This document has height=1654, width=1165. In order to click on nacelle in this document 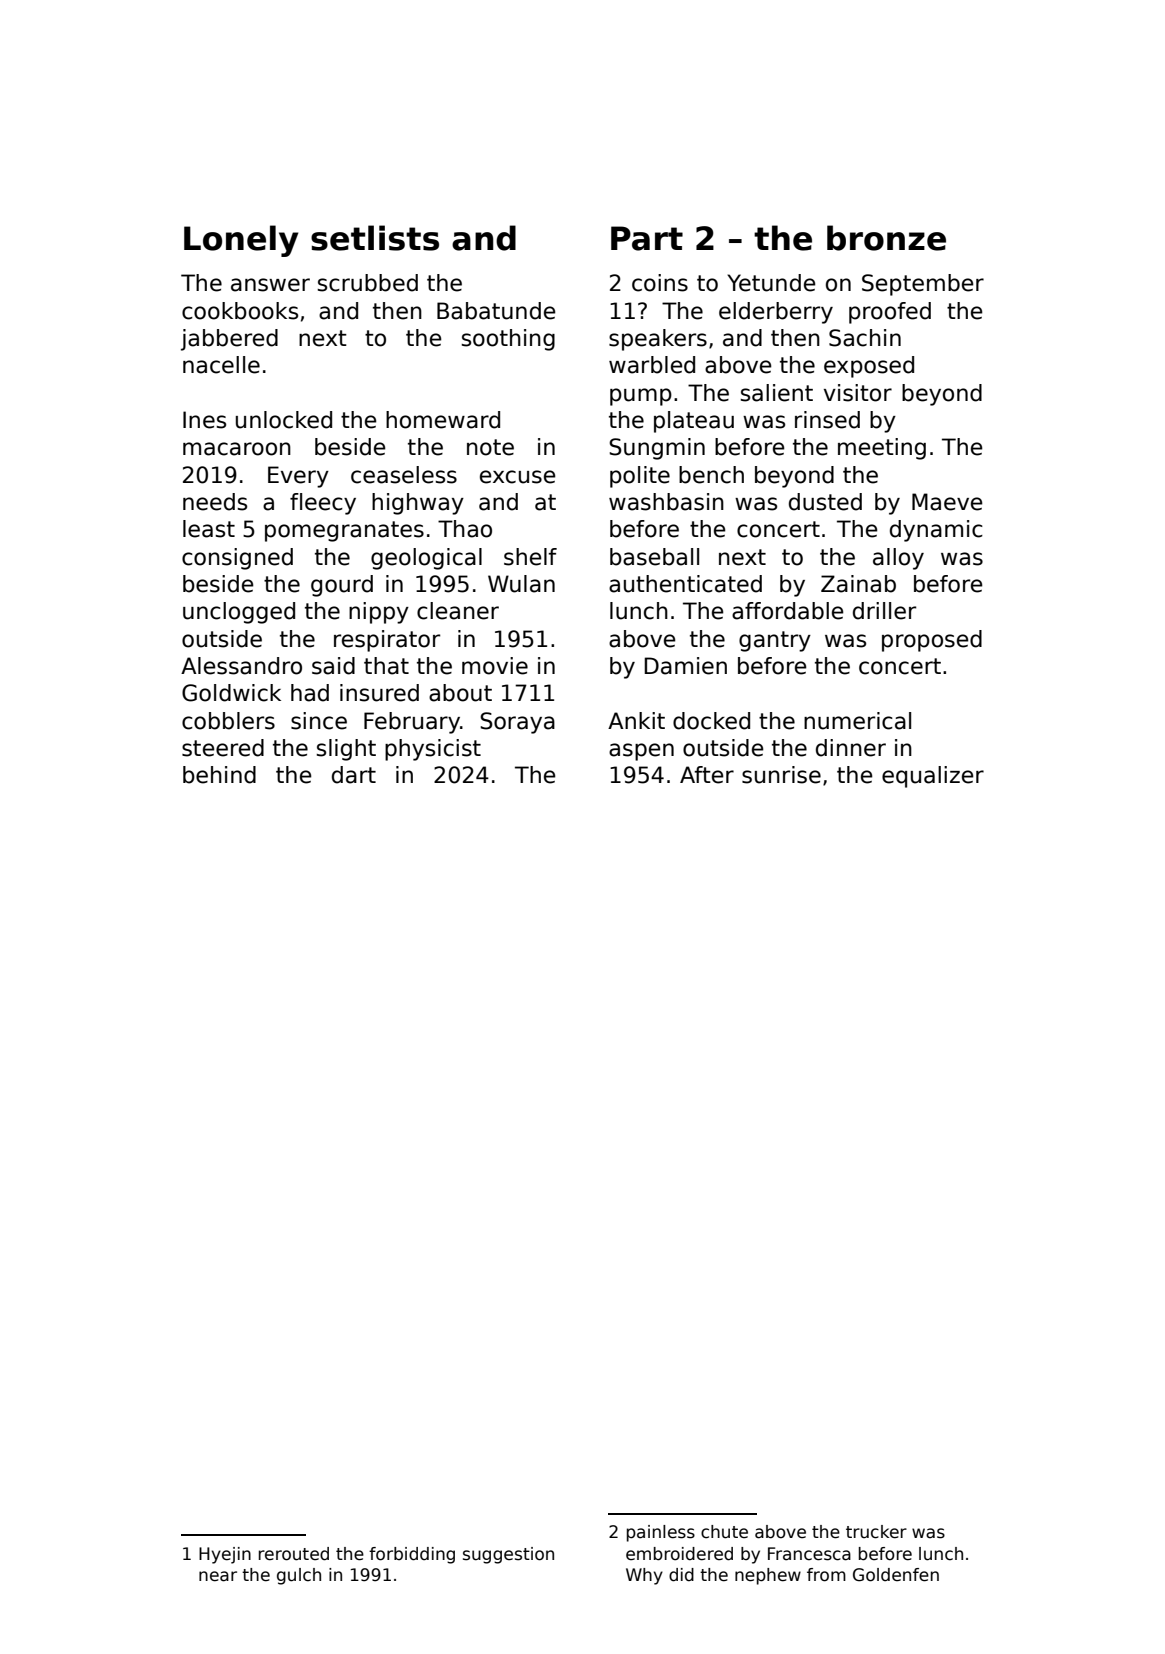, I will do `click(221, 365)`.
